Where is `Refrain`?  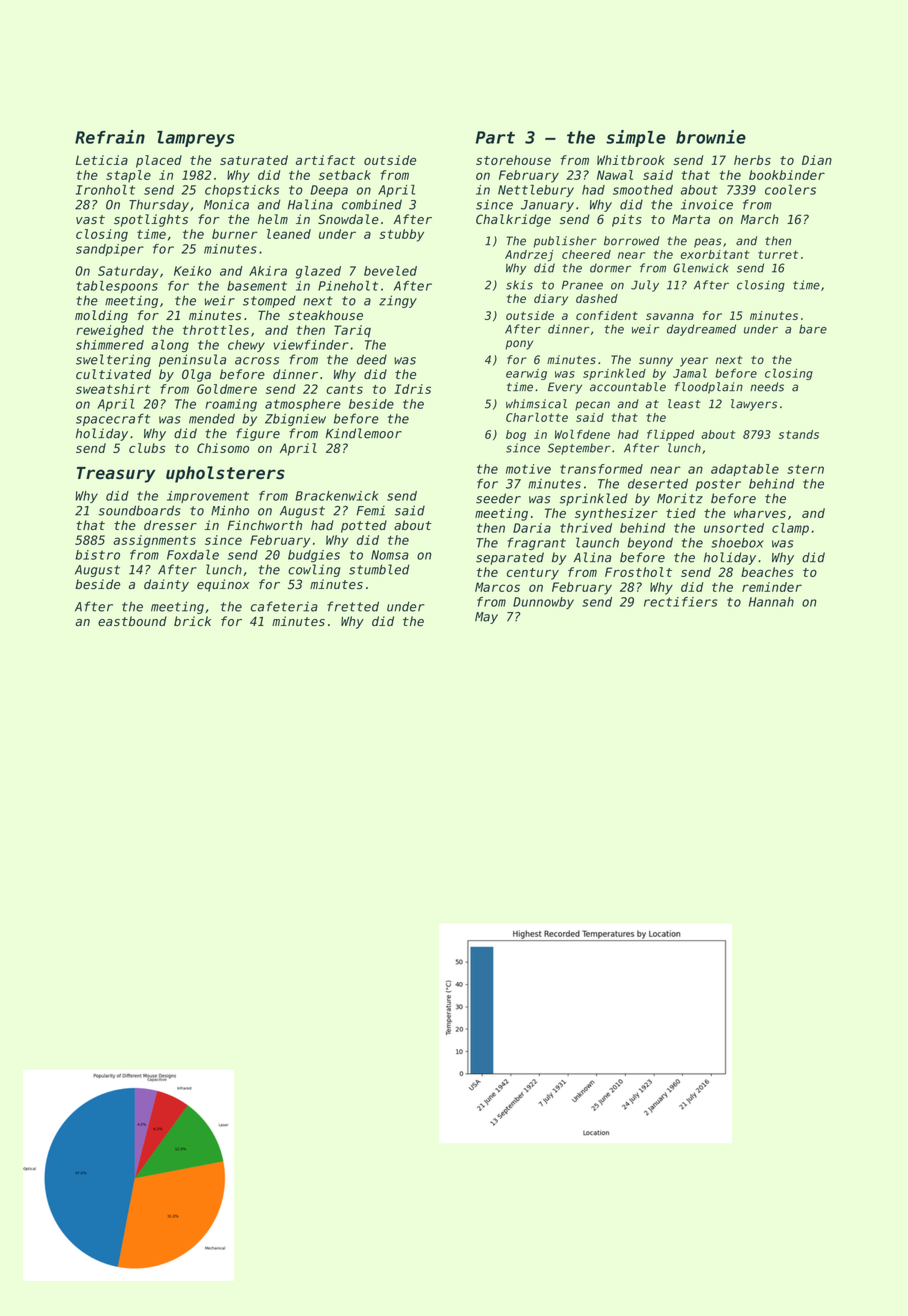 Refrain is located at coordinates (110, 137).
